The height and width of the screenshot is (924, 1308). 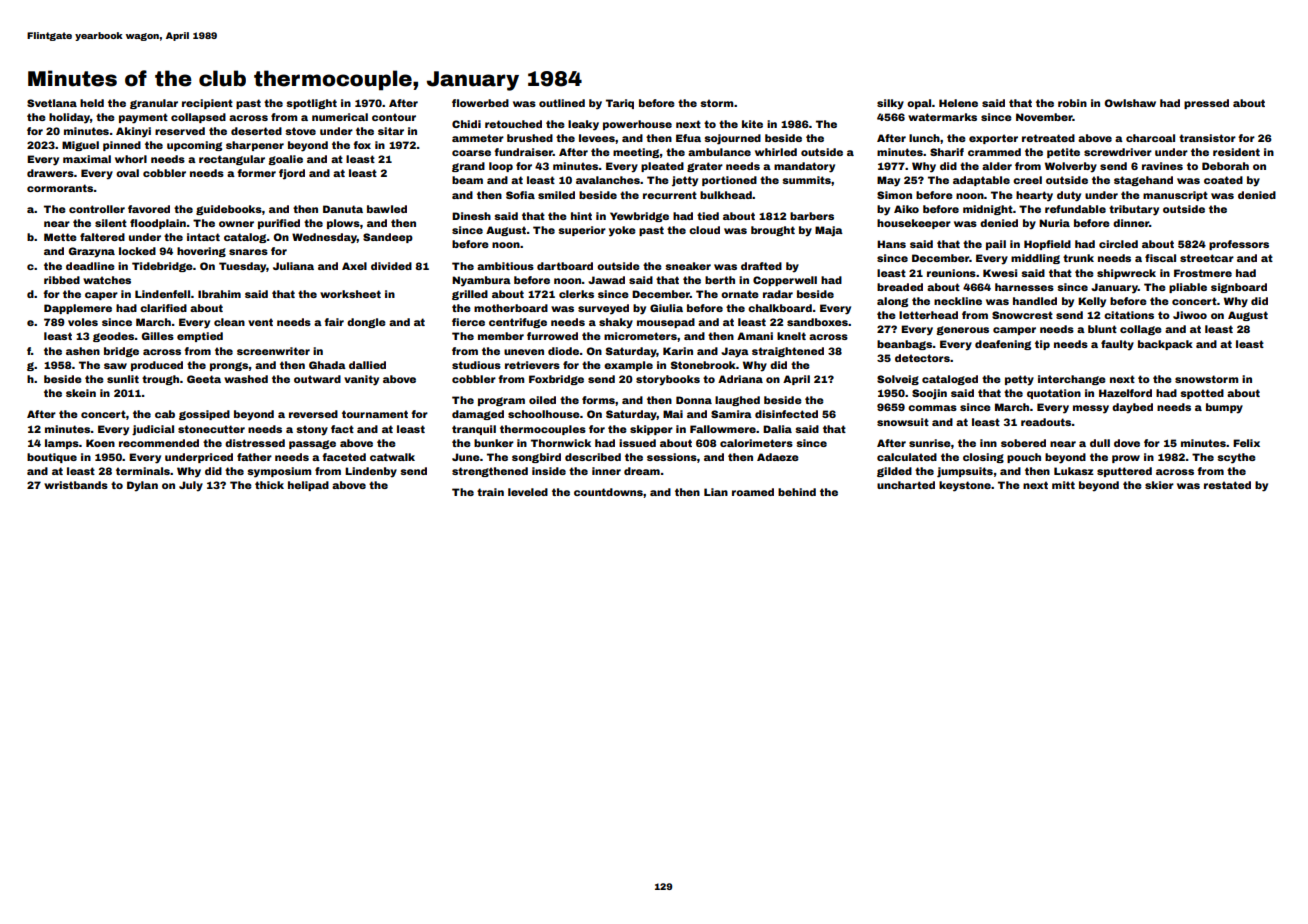 I want to click on Koen, so click(x=100, y=443).
